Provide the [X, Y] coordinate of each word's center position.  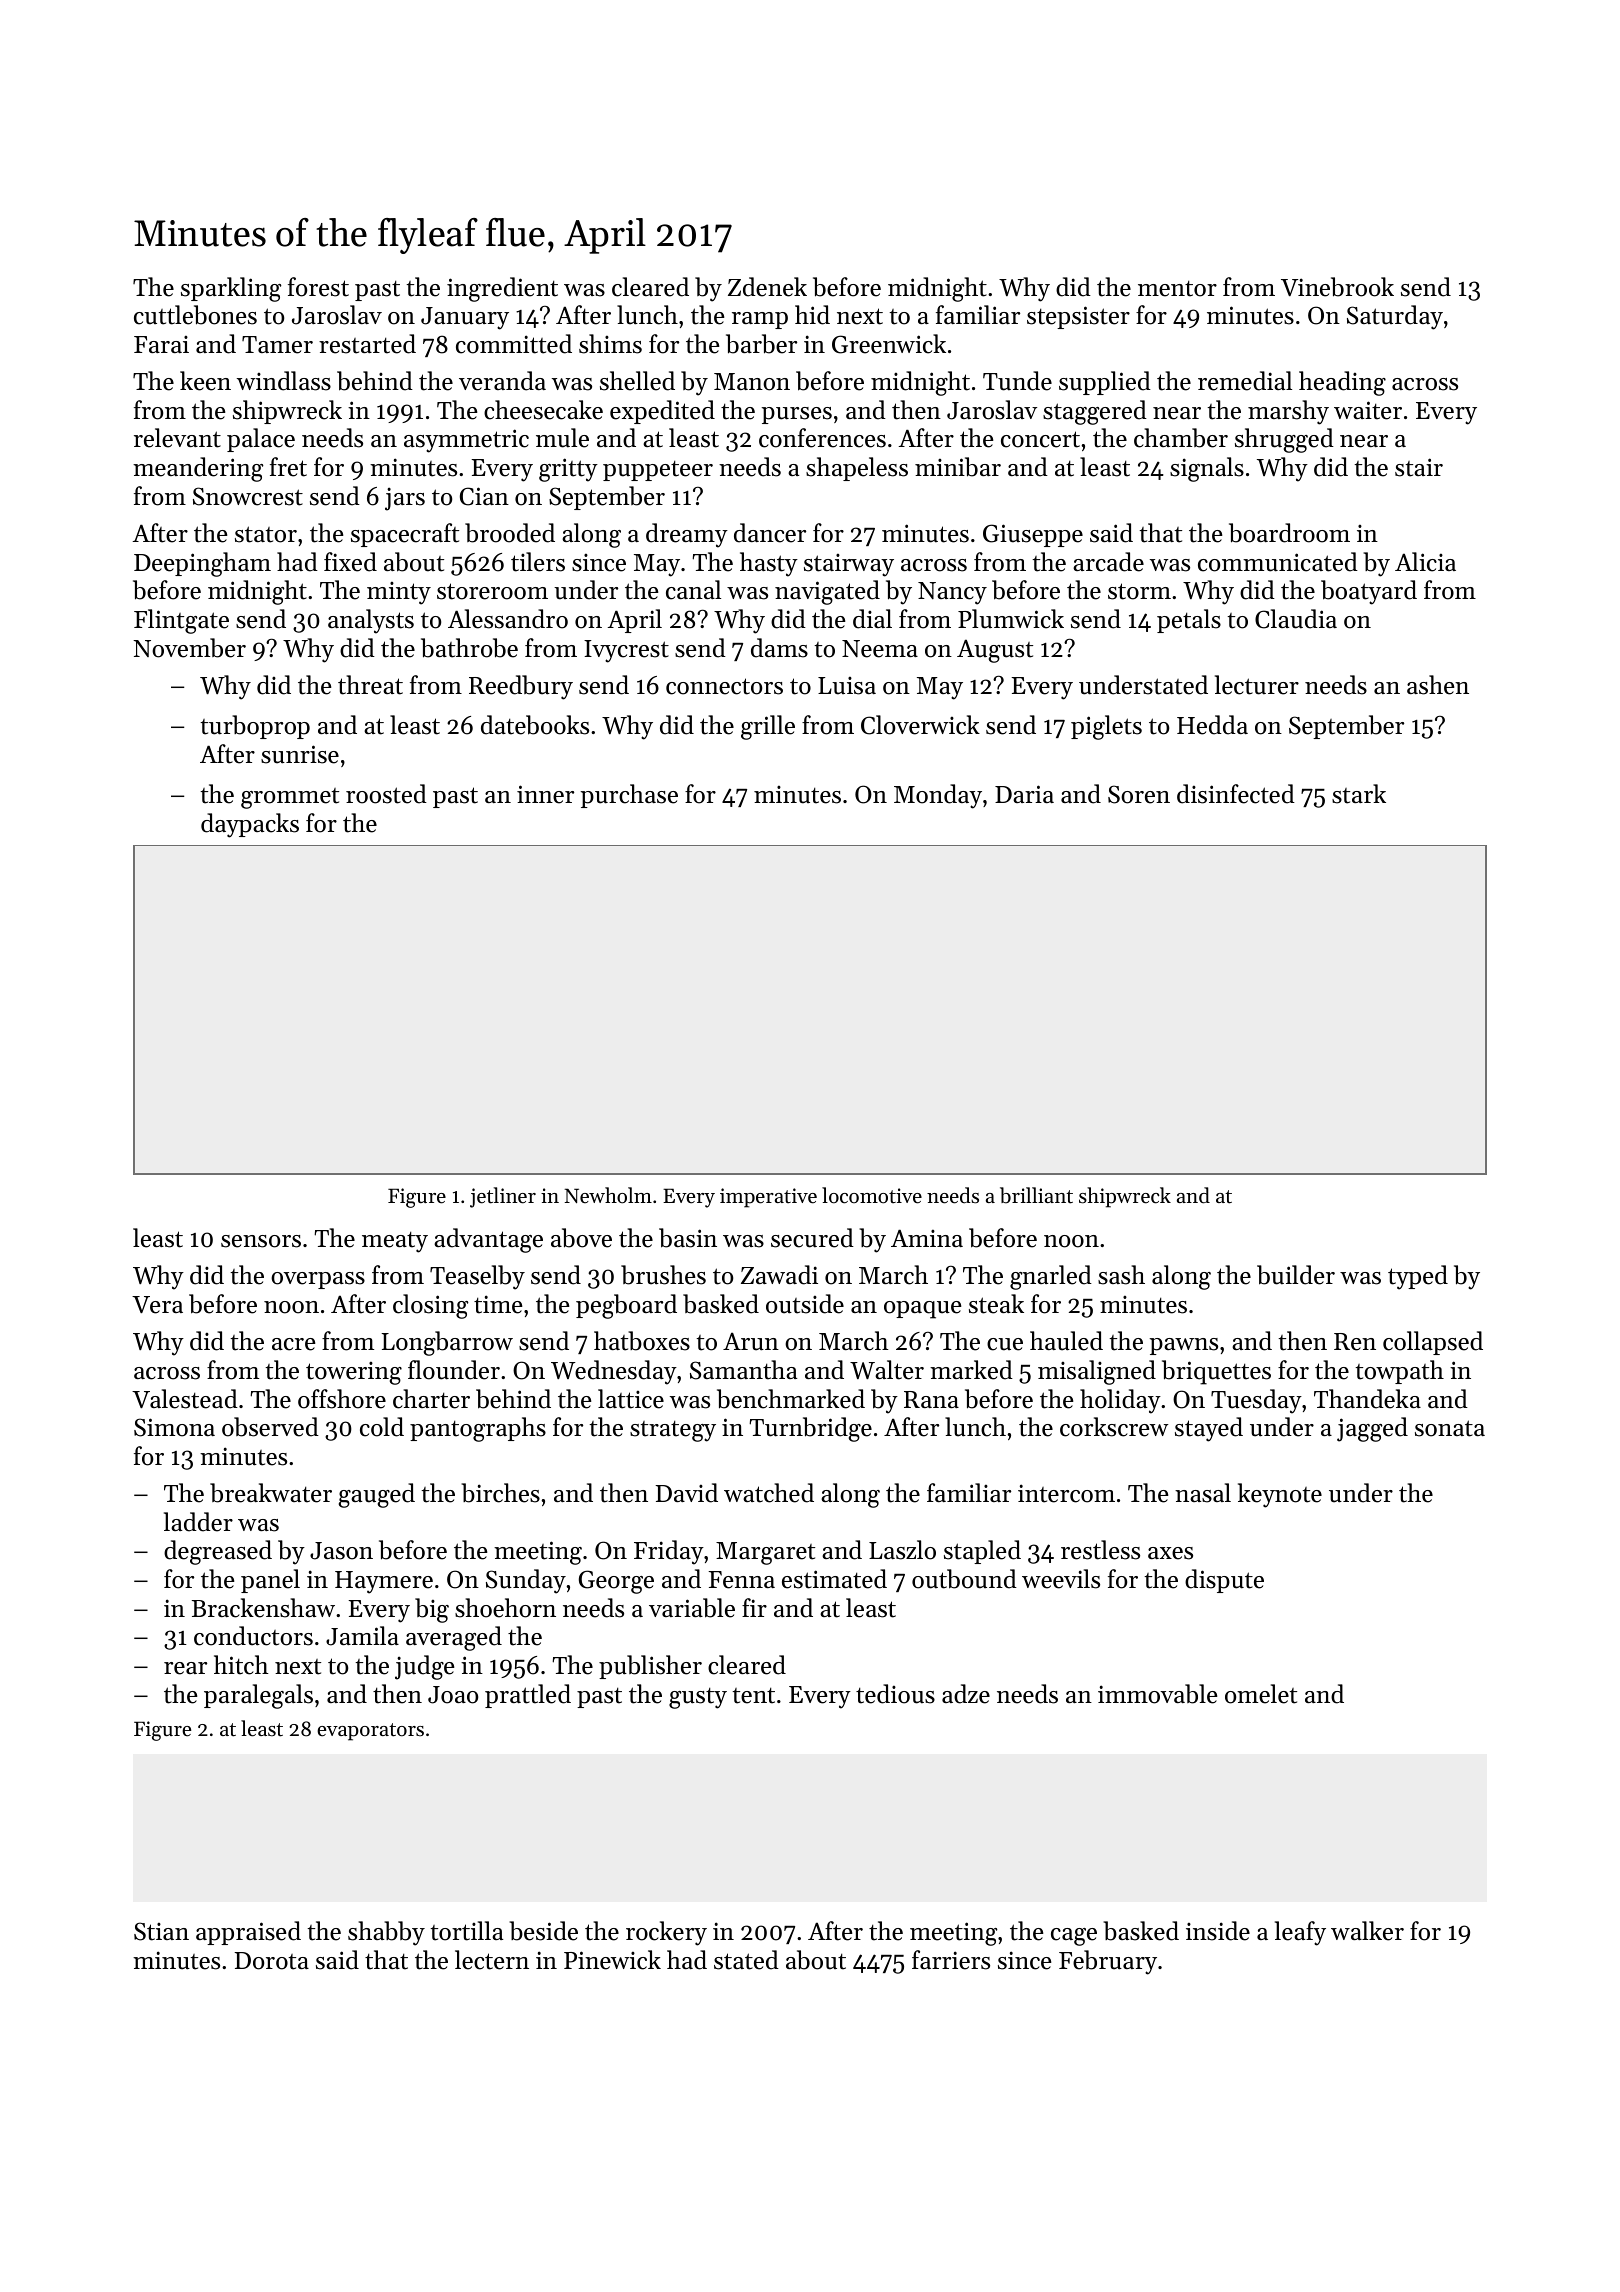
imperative [768, 1198]
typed [1418, 1277]
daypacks [250, 825]
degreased [218, 1552]
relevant [177, 438]
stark [1359, 794]
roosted [386, 794]
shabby [386, 1933]
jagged [1372, 1429]
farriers [951, 1960]
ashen [1438, 685]
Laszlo [902, 1550]
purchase [629, 796]
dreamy [687, 535]
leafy [1300, 1933]
